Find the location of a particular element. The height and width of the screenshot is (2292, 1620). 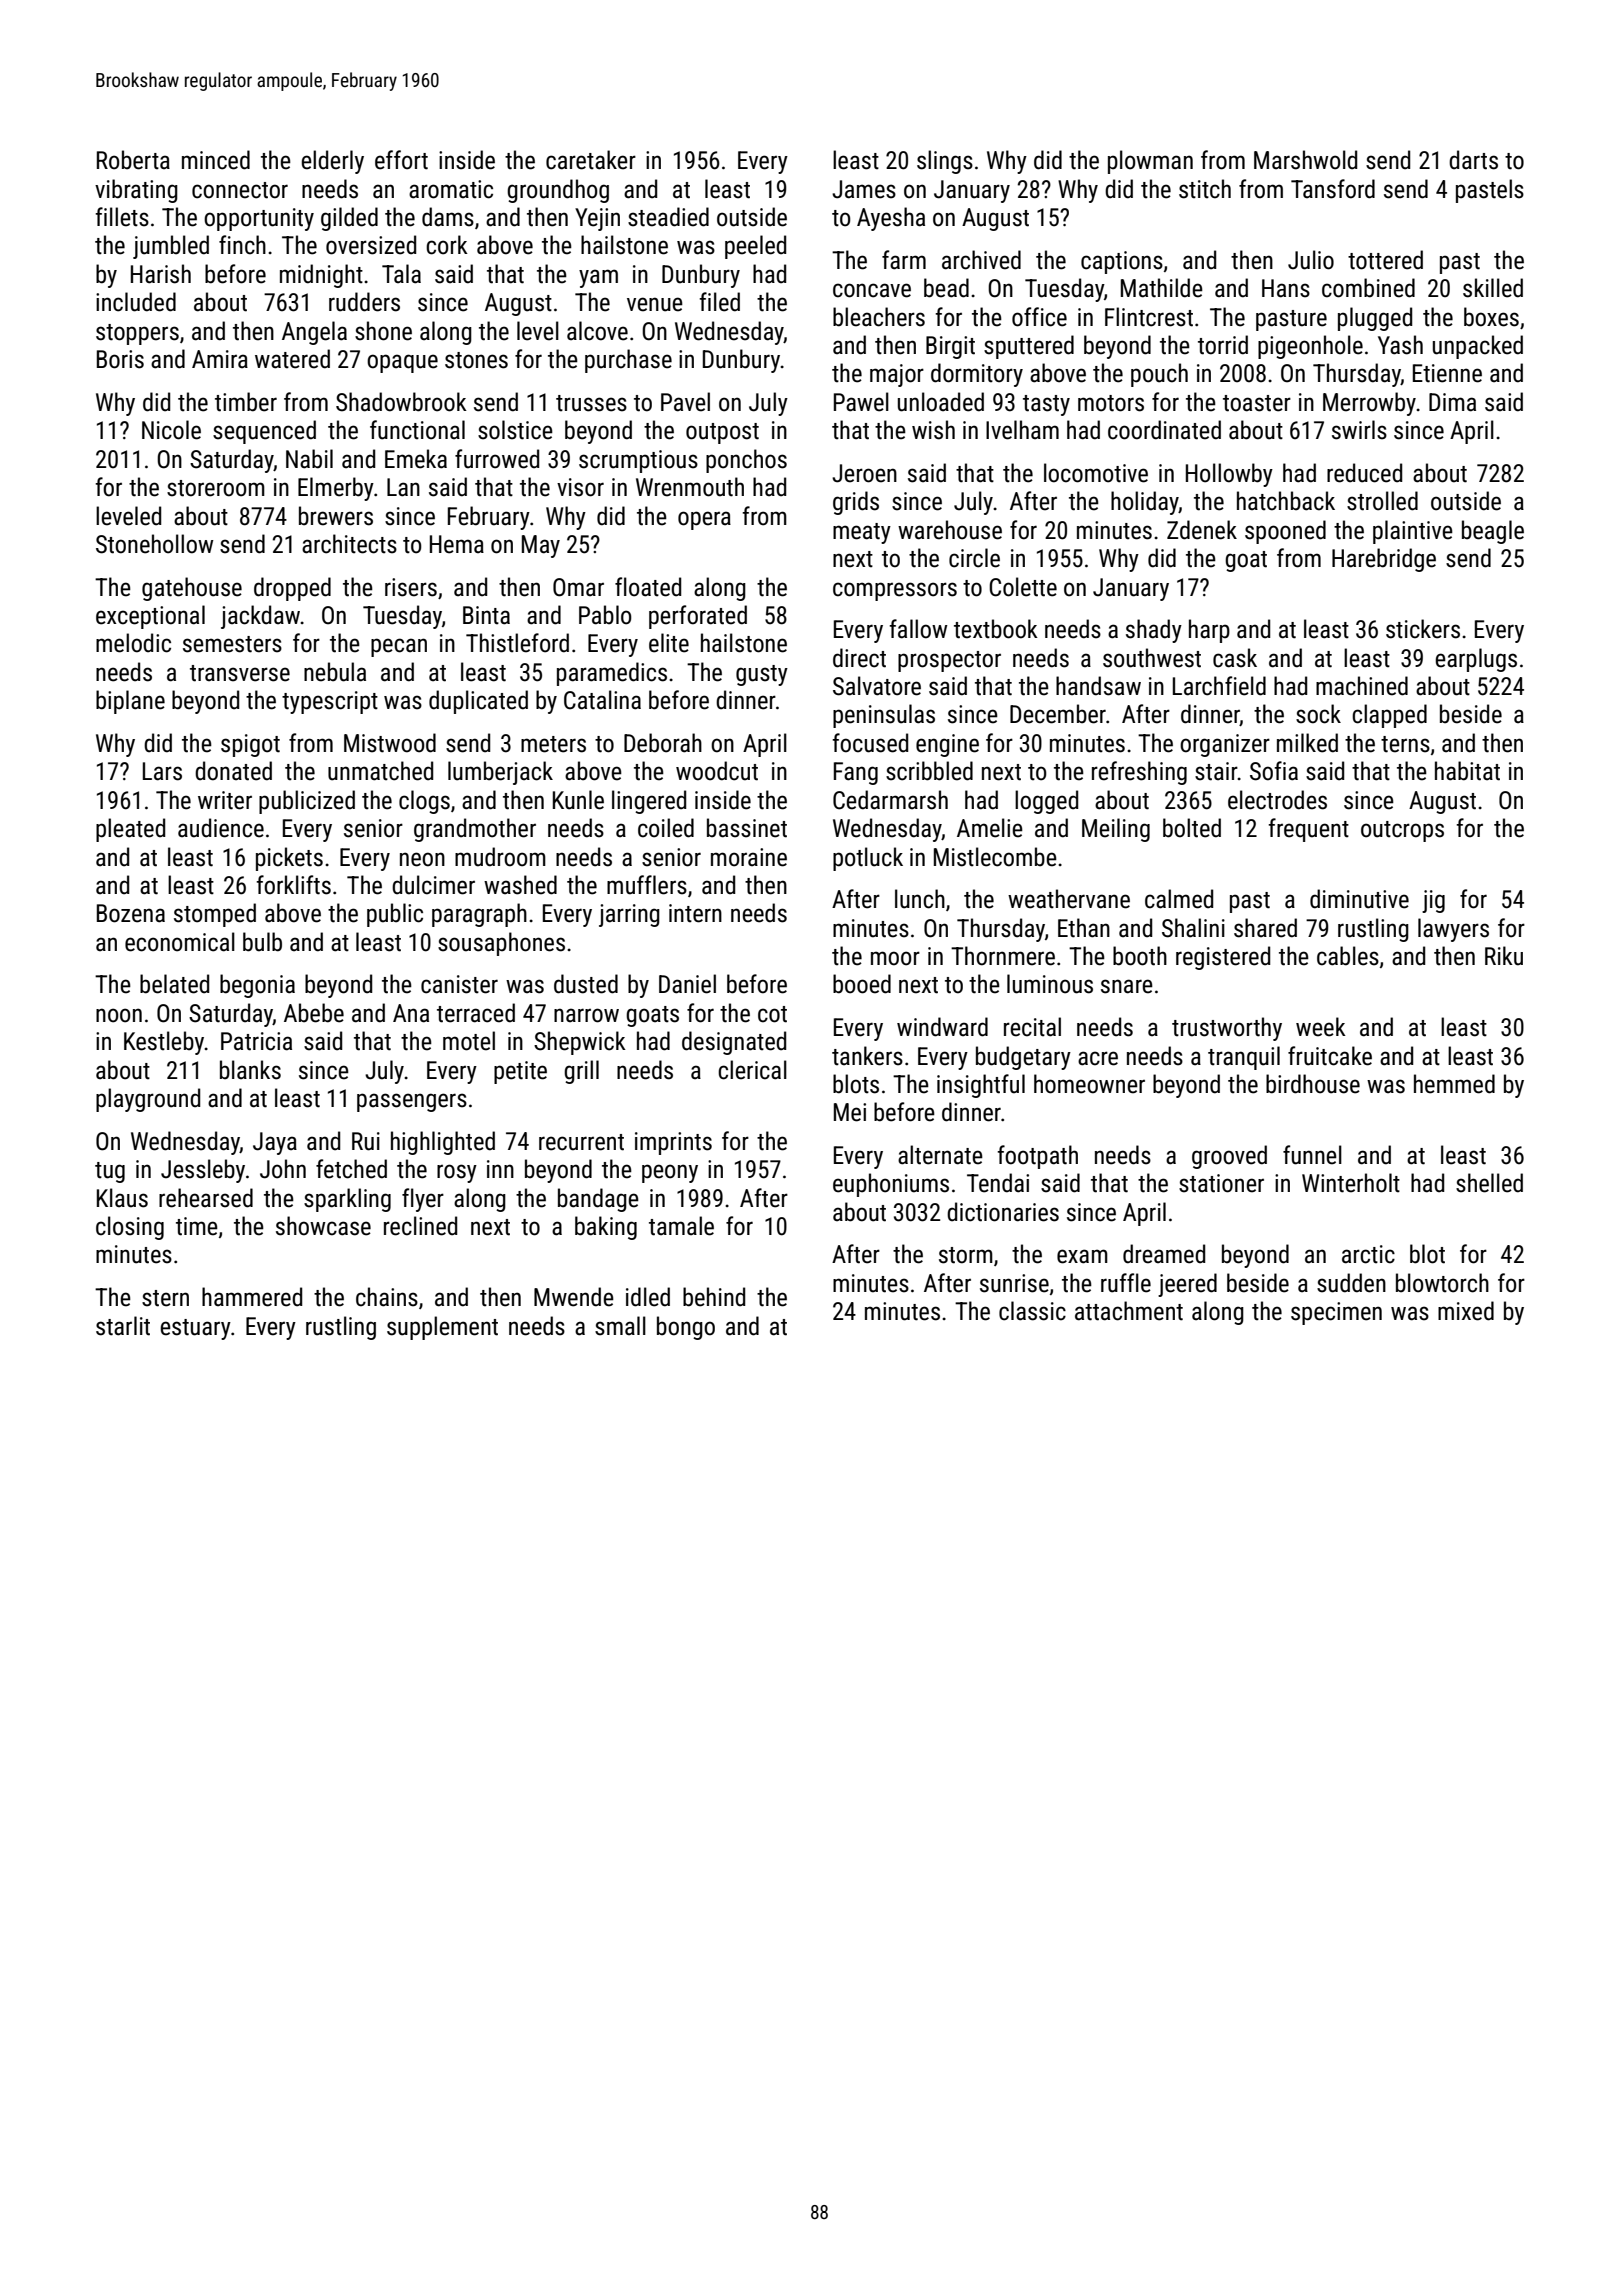

storeroom is located at coordinates (216, 488).
